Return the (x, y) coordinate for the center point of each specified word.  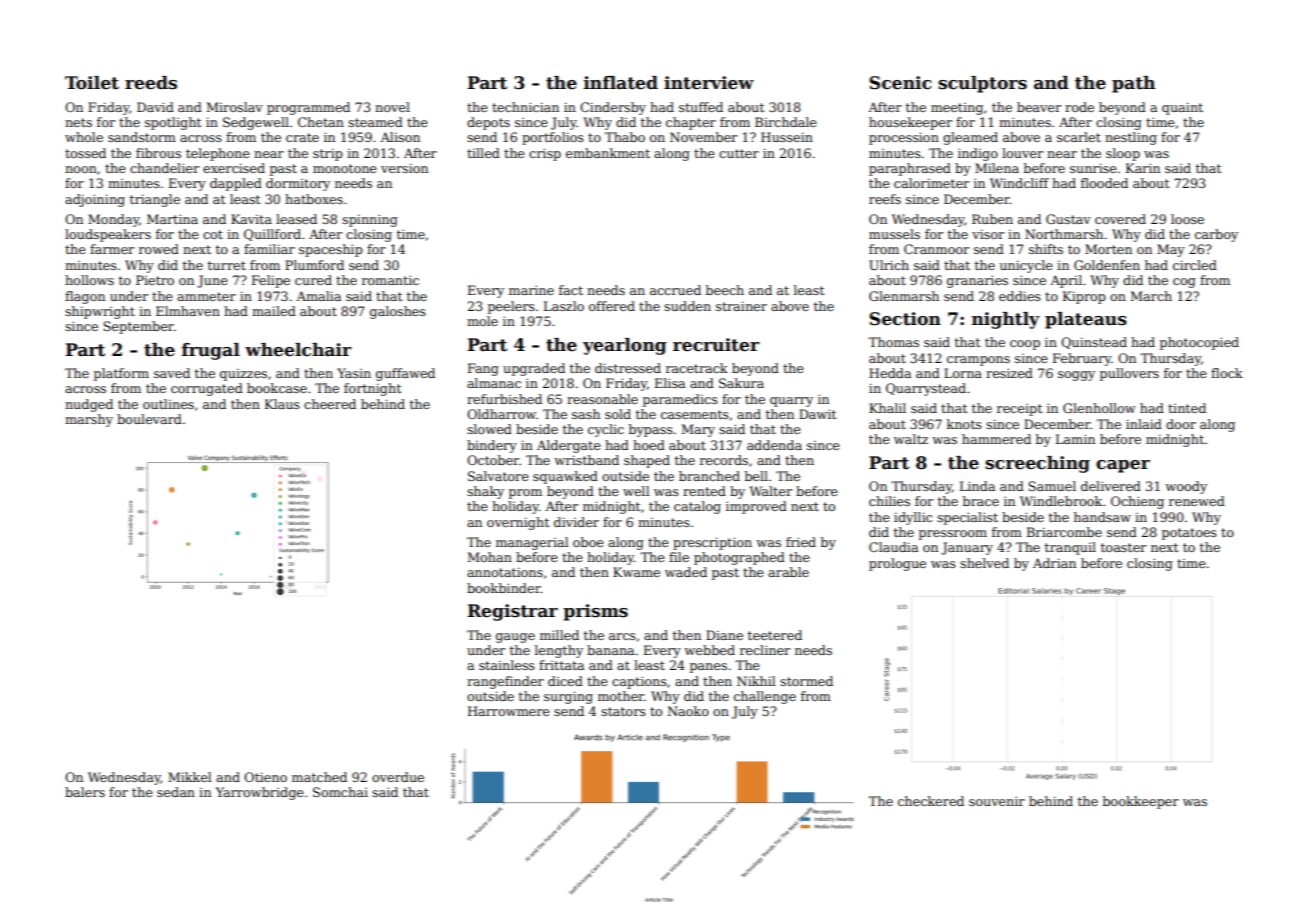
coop (1025, 345)
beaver (1039, 107)
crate (302, 137)
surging (568, 697)
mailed (274, 311)
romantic (390, 280)
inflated (621, 83)
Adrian (1054, 563)
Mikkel (190, 777)
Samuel (1052, 486)
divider (576, 522)
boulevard (149, 419)
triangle (155, 200)
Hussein (787, 137)
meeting (957, 109)
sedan (176, 792)
